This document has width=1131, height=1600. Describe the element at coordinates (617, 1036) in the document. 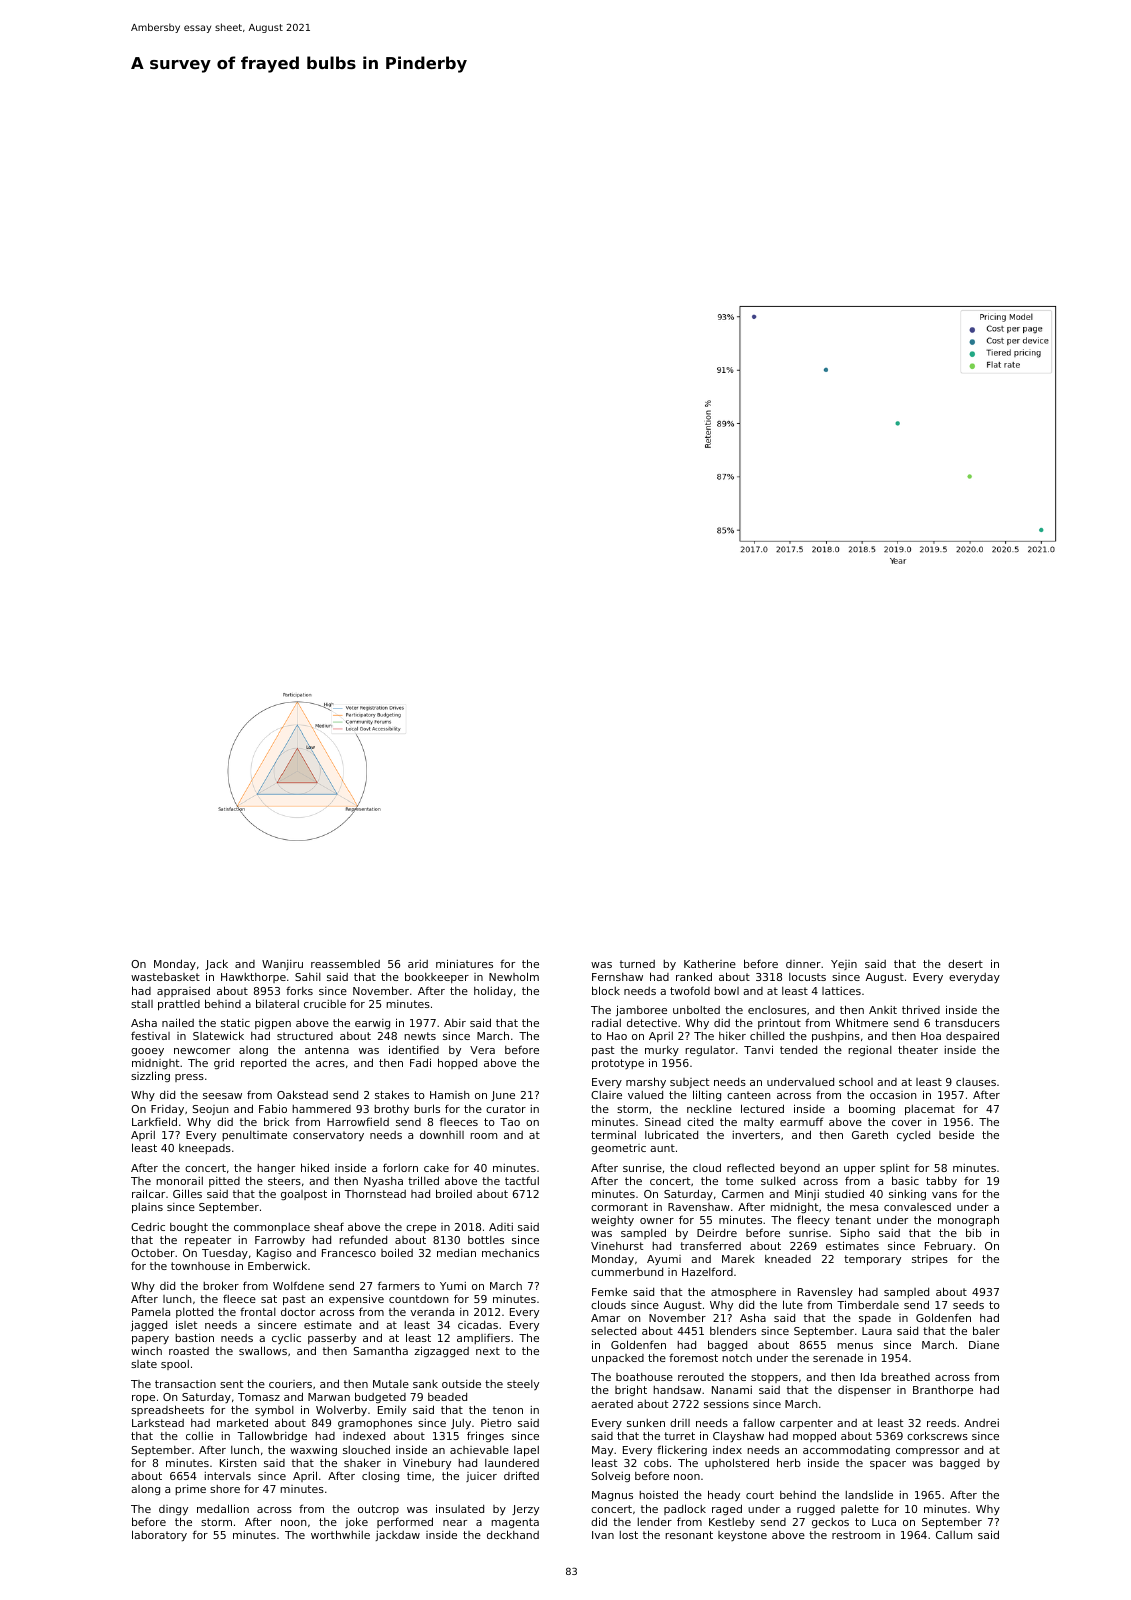

I see `Hao` at that location.
